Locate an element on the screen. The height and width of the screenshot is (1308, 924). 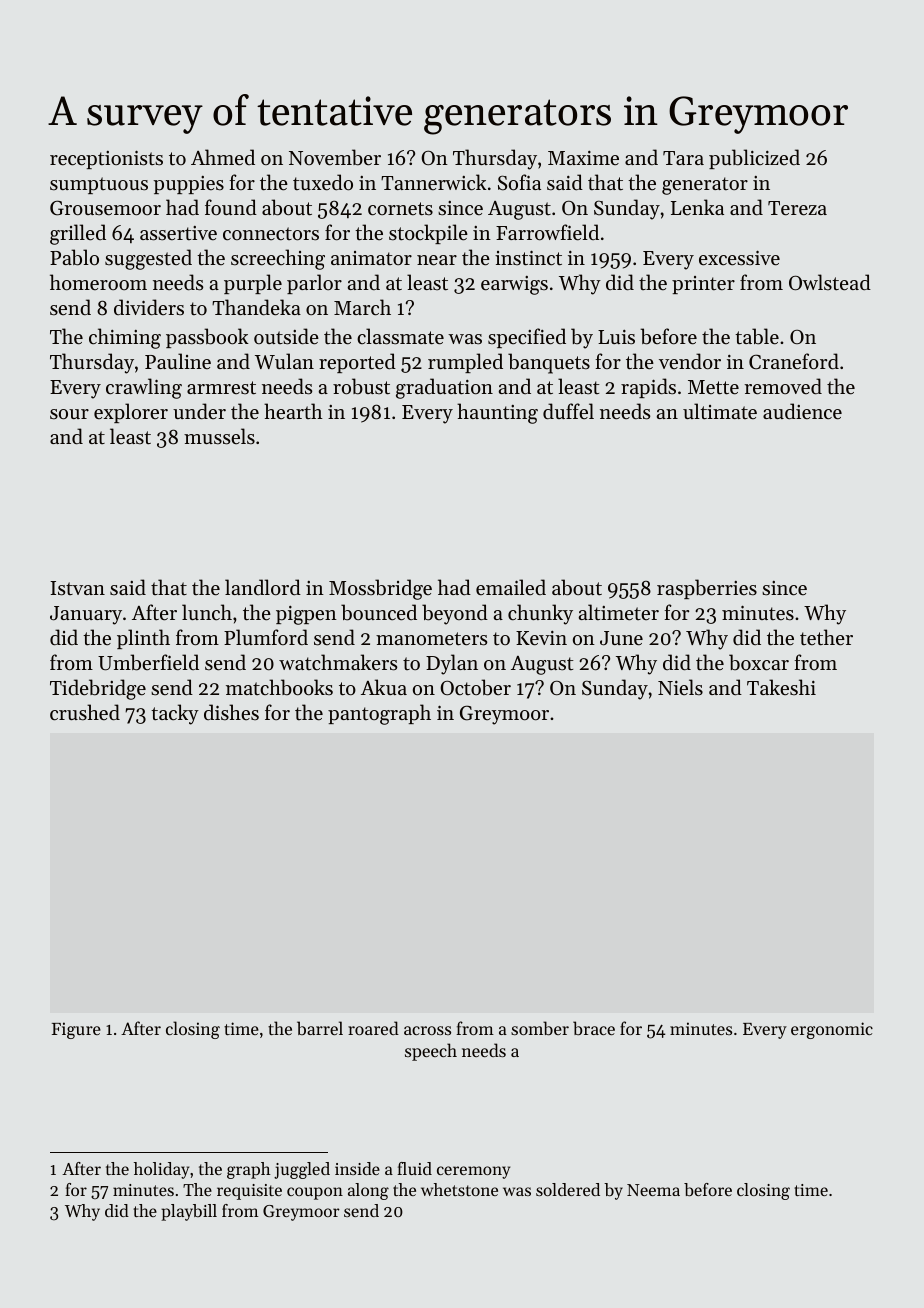
across is located at coordinates (427, 1030).
